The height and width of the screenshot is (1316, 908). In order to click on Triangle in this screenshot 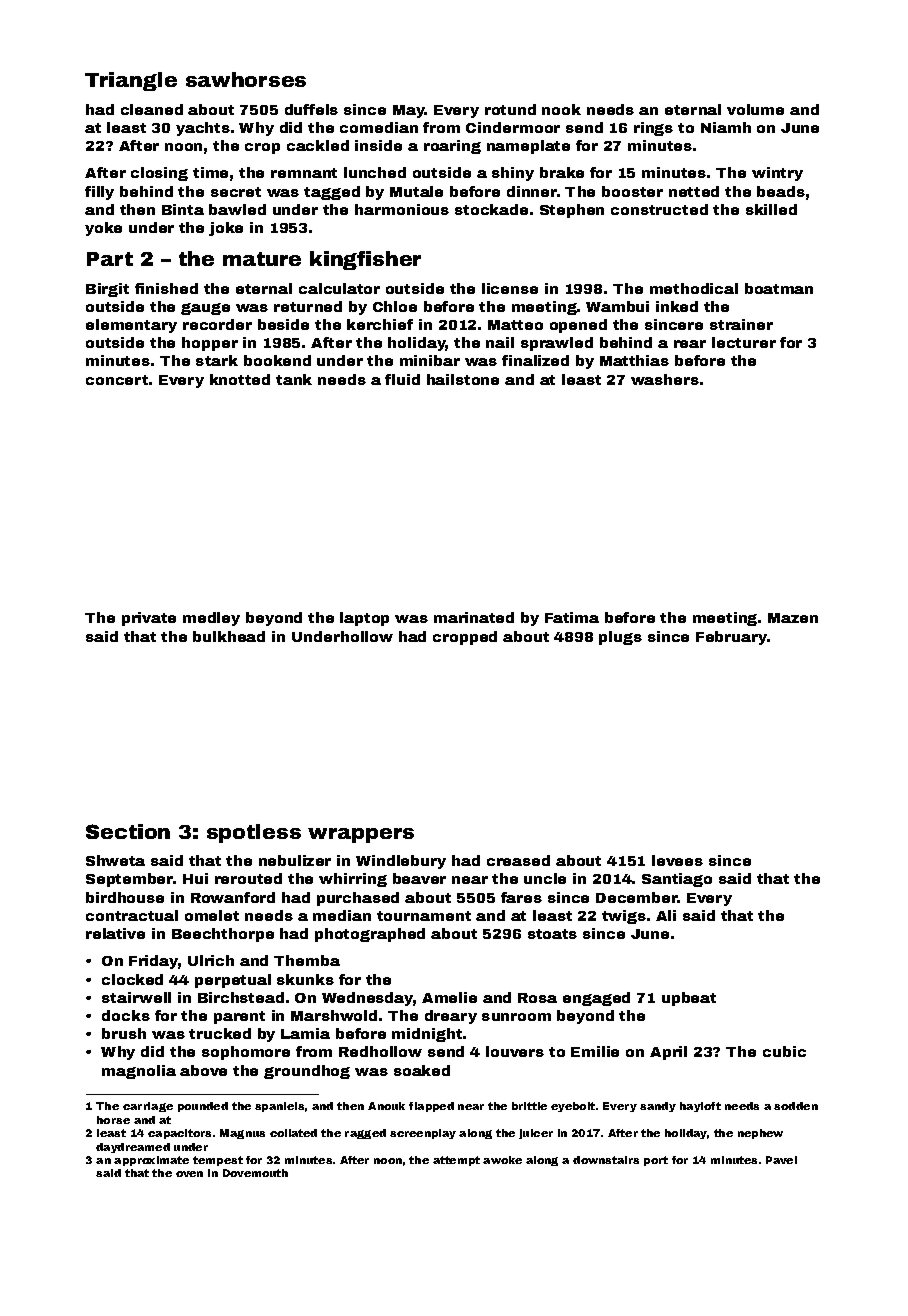, I will do `click(131, 81)`.
